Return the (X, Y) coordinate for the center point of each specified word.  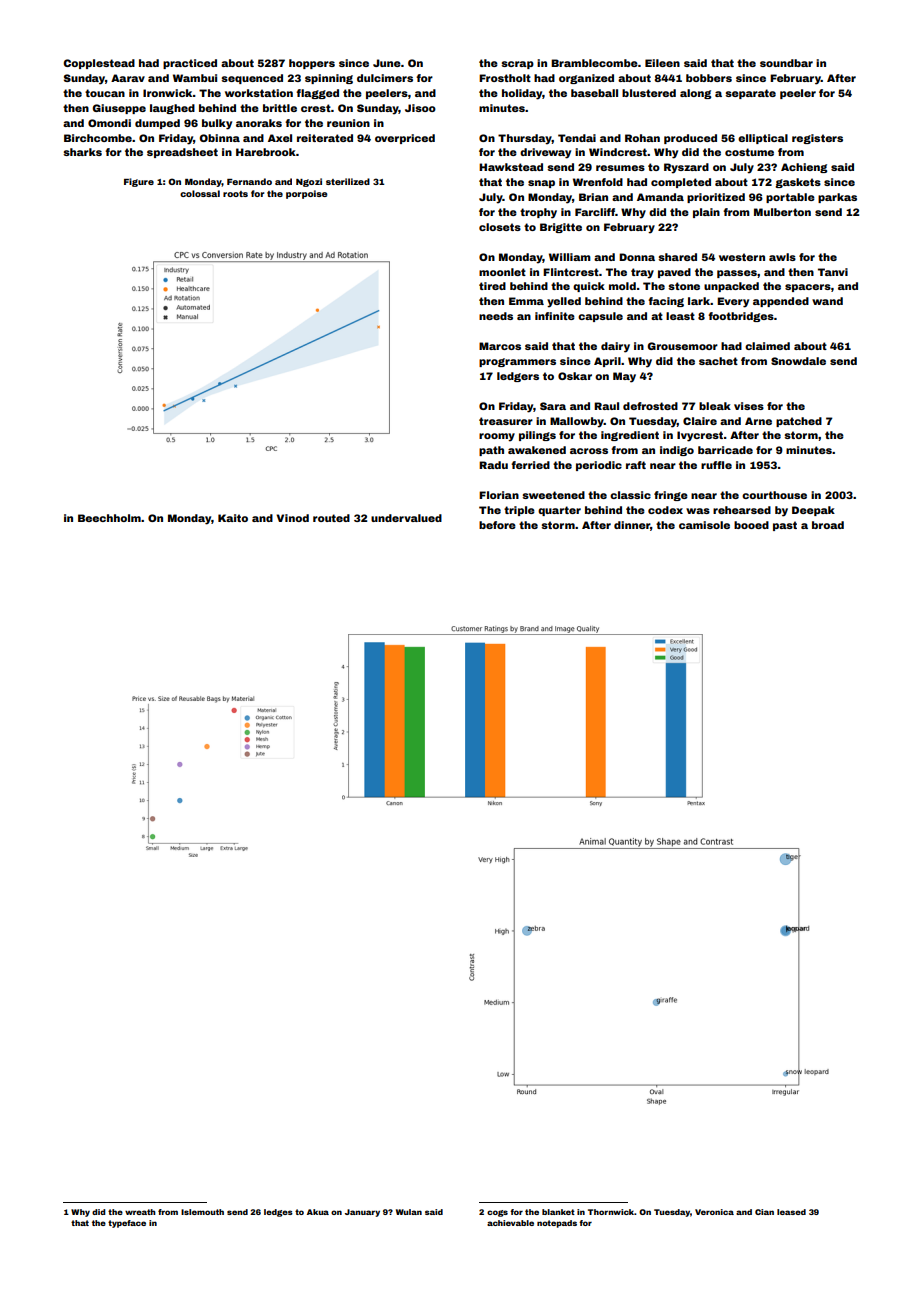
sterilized (348, 181)
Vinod (292, 518)
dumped (157, 124)
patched (799, 422)
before (497, 525)
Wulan (409, 1212)
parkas (837, 198)
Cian (764, 1212)
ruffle (716, 465)
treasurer (506, 421)
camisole (704, 525)
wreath (140, 1212)
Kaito (233, 518)
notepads (557, 1224)
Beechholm (109, 518)
